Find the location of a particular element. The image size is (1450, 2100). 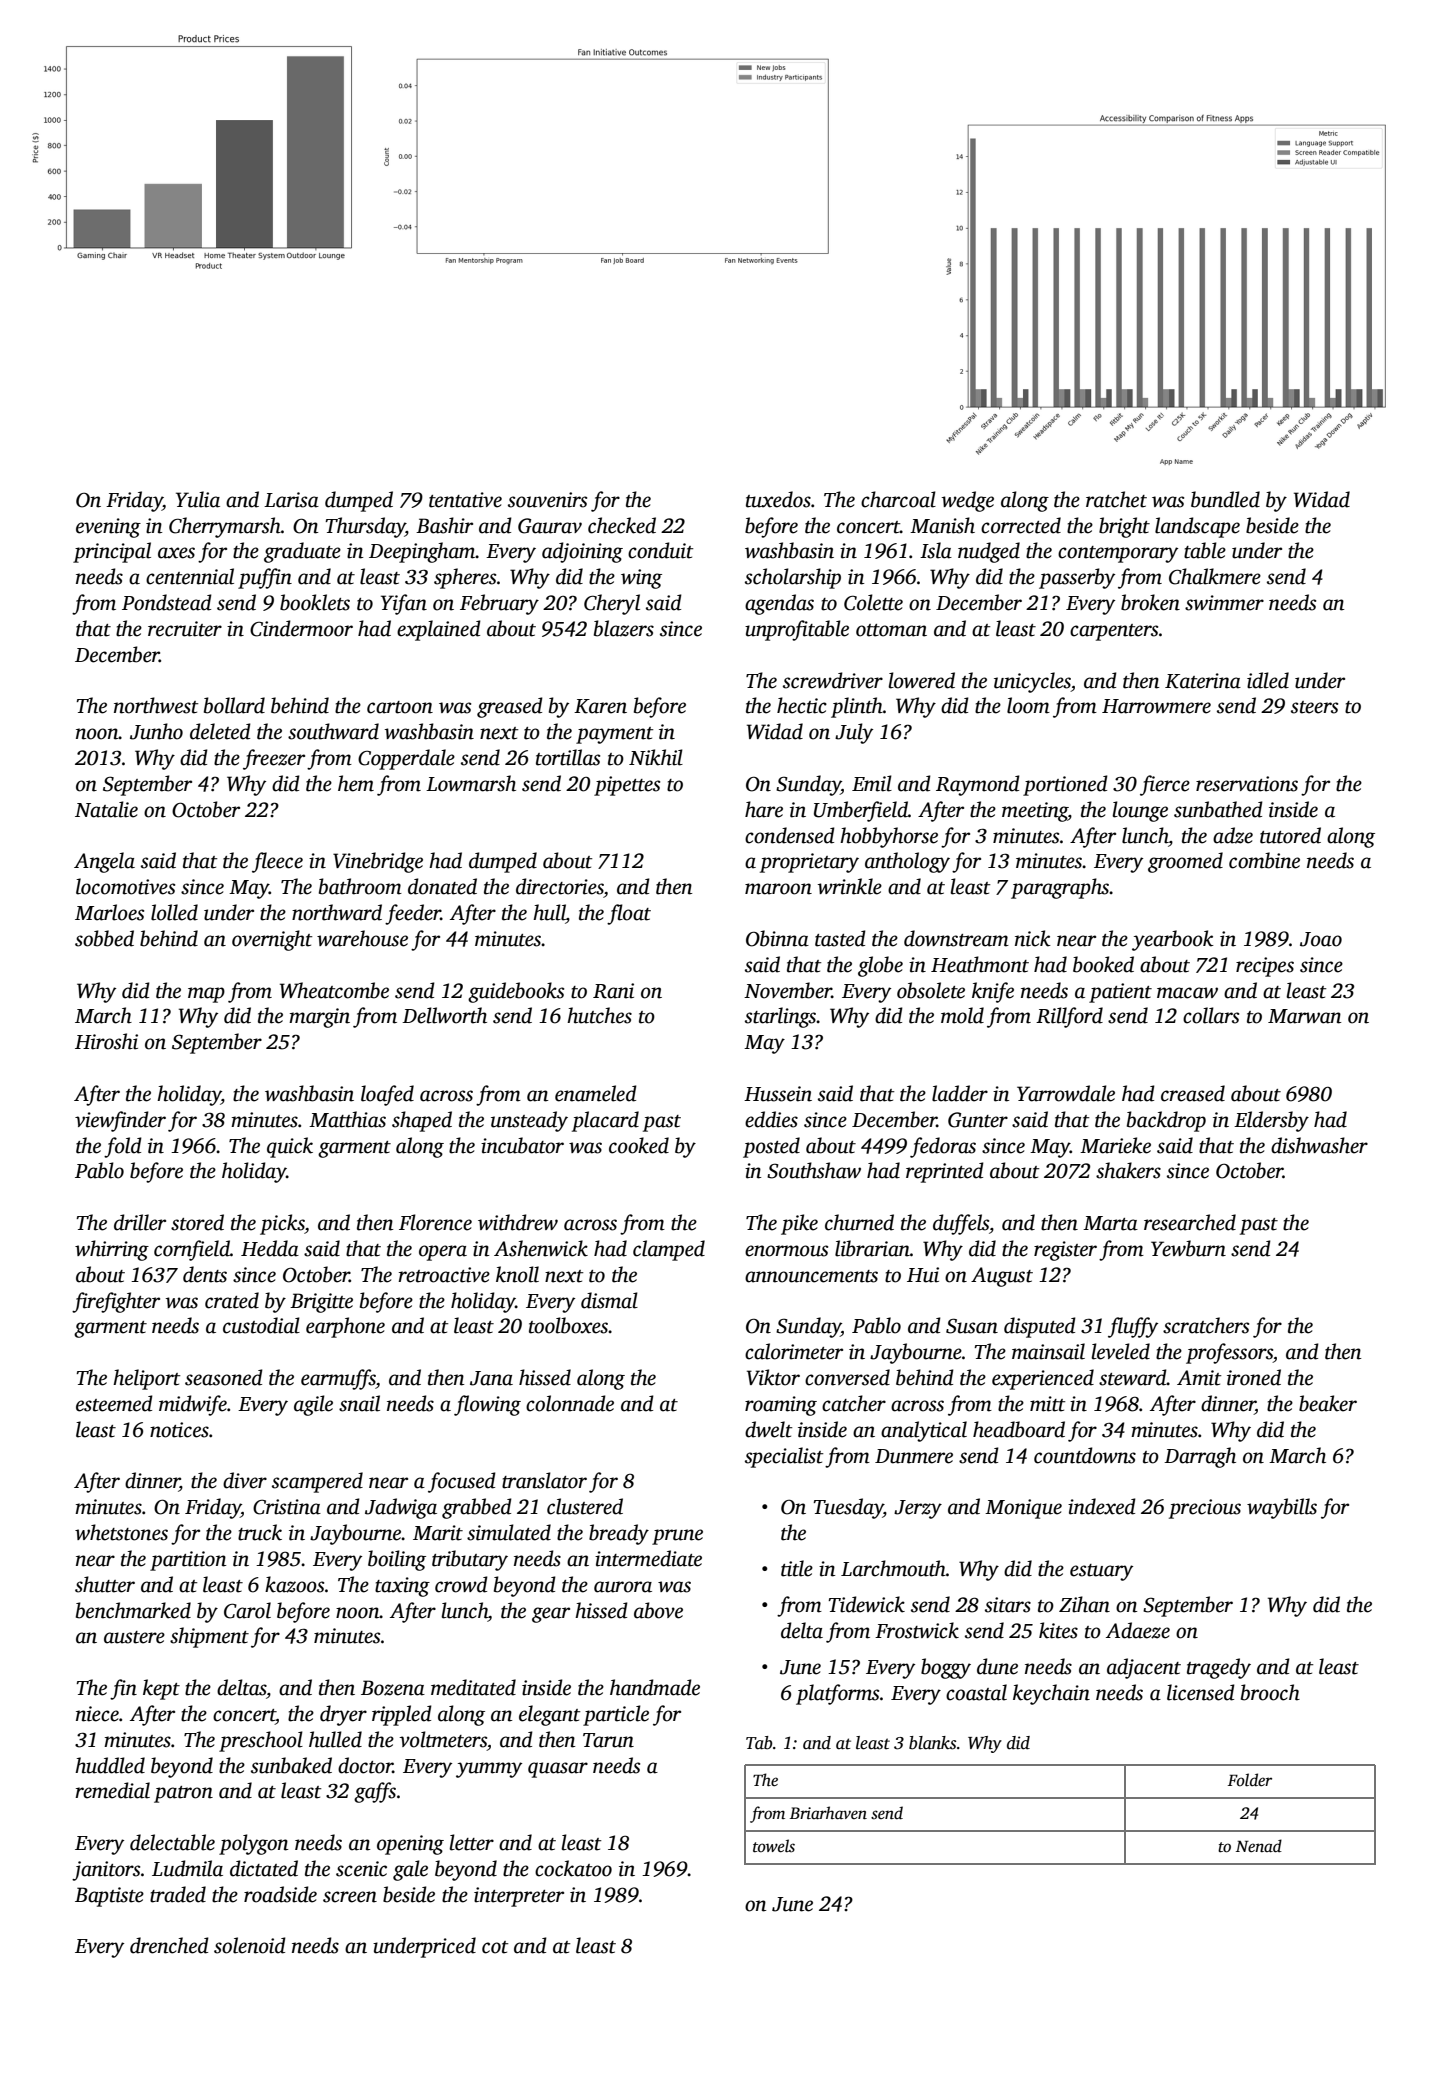

unicycles is located at coordinates (1032, 682).
